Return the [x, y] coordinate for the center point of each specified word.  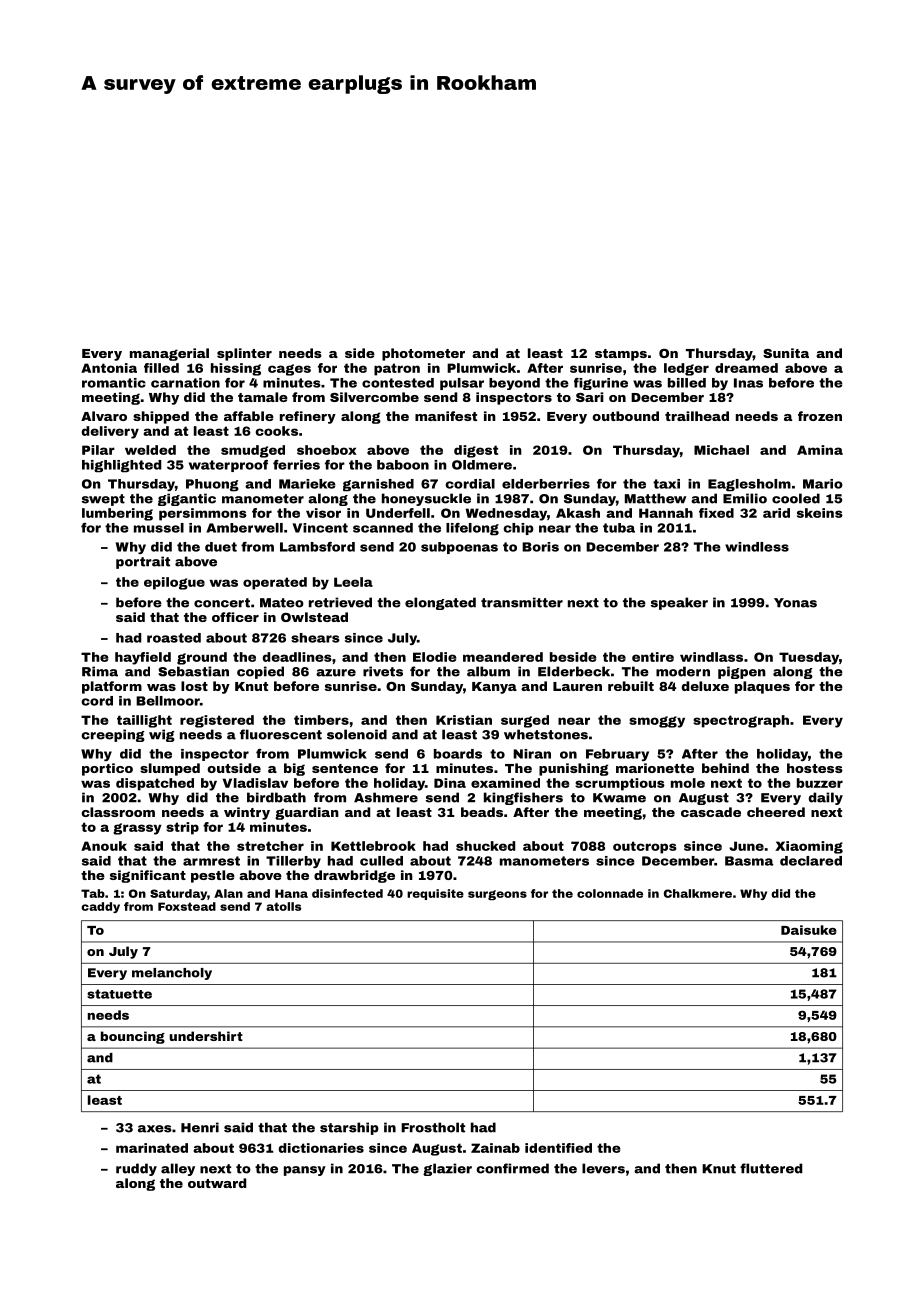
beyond [514, 384]
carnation [185, 383]
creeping [113, 735]
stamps [621, 355]
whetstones [546, 734]
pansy [305, 1171]
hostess [815, 768]
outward [217, 1183]
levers [603, 1168]
